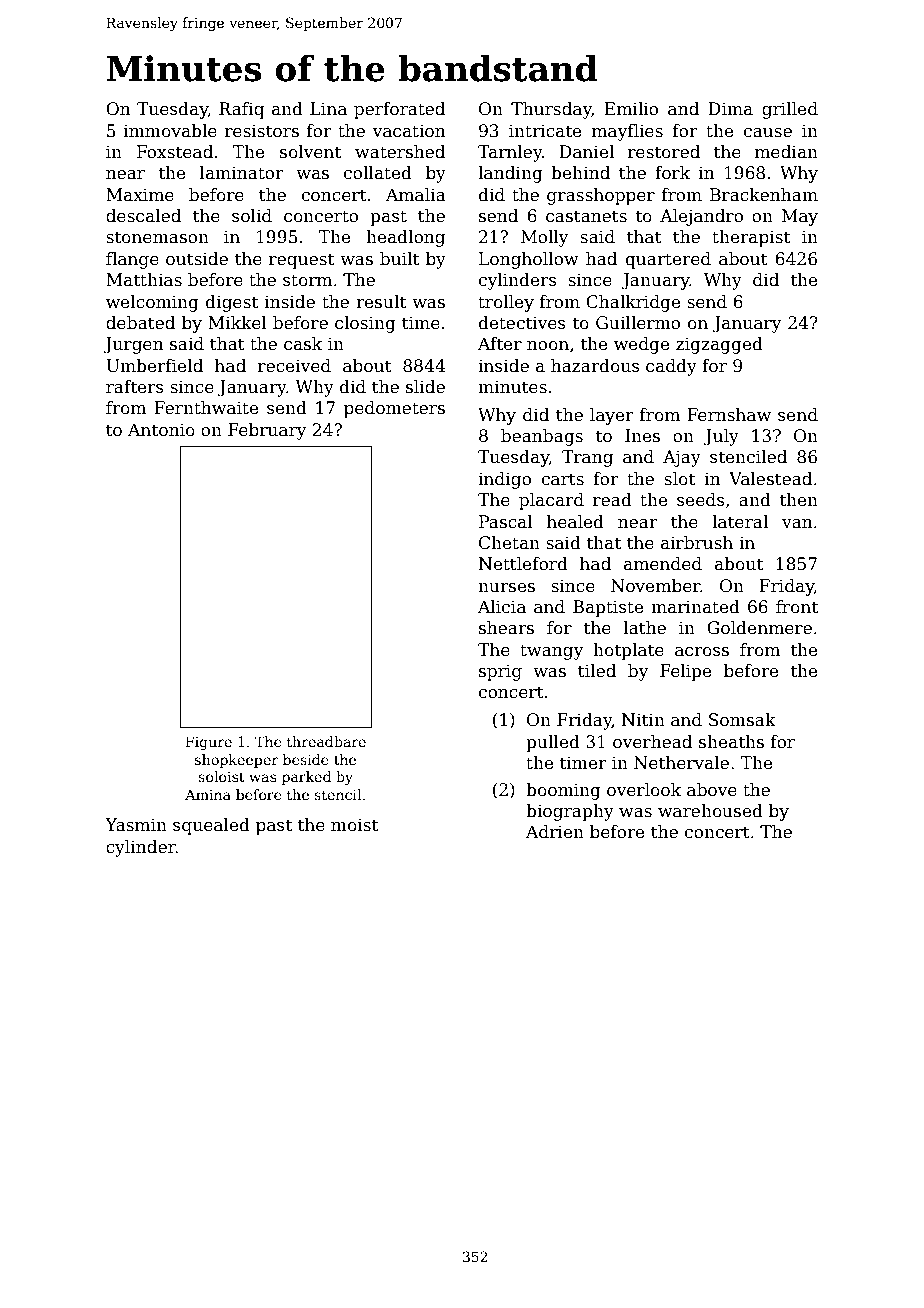 The height and width of the screenshot is (1308, 924). What do you see at coordinates (221, 776) in the screenshot?
I see `soloist` at bounding box center [221, 776].
